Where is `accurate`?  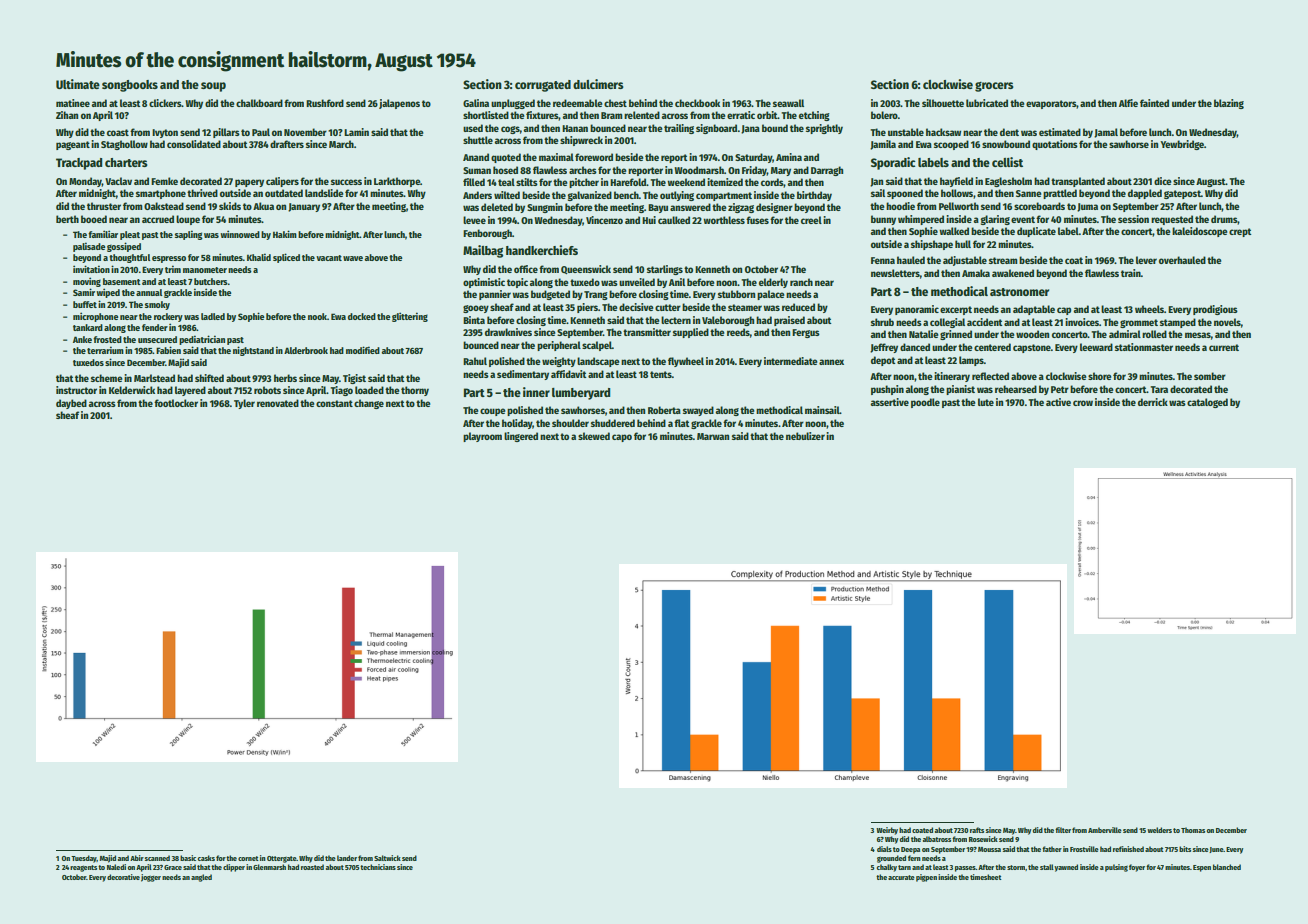 accurate is located at coordinates (901, 877).
